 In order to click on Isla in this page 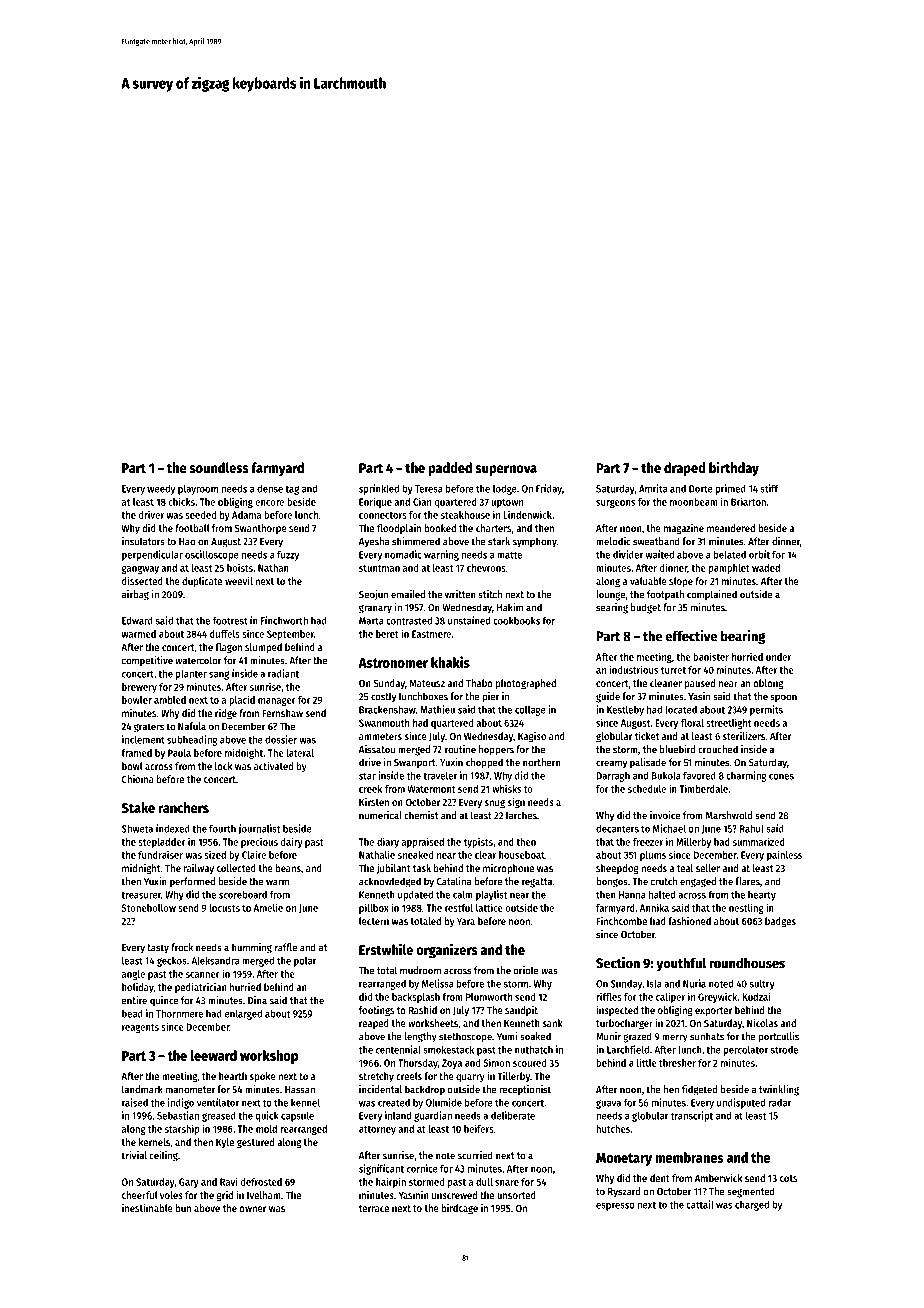, I will do `click(654, 983)`.
